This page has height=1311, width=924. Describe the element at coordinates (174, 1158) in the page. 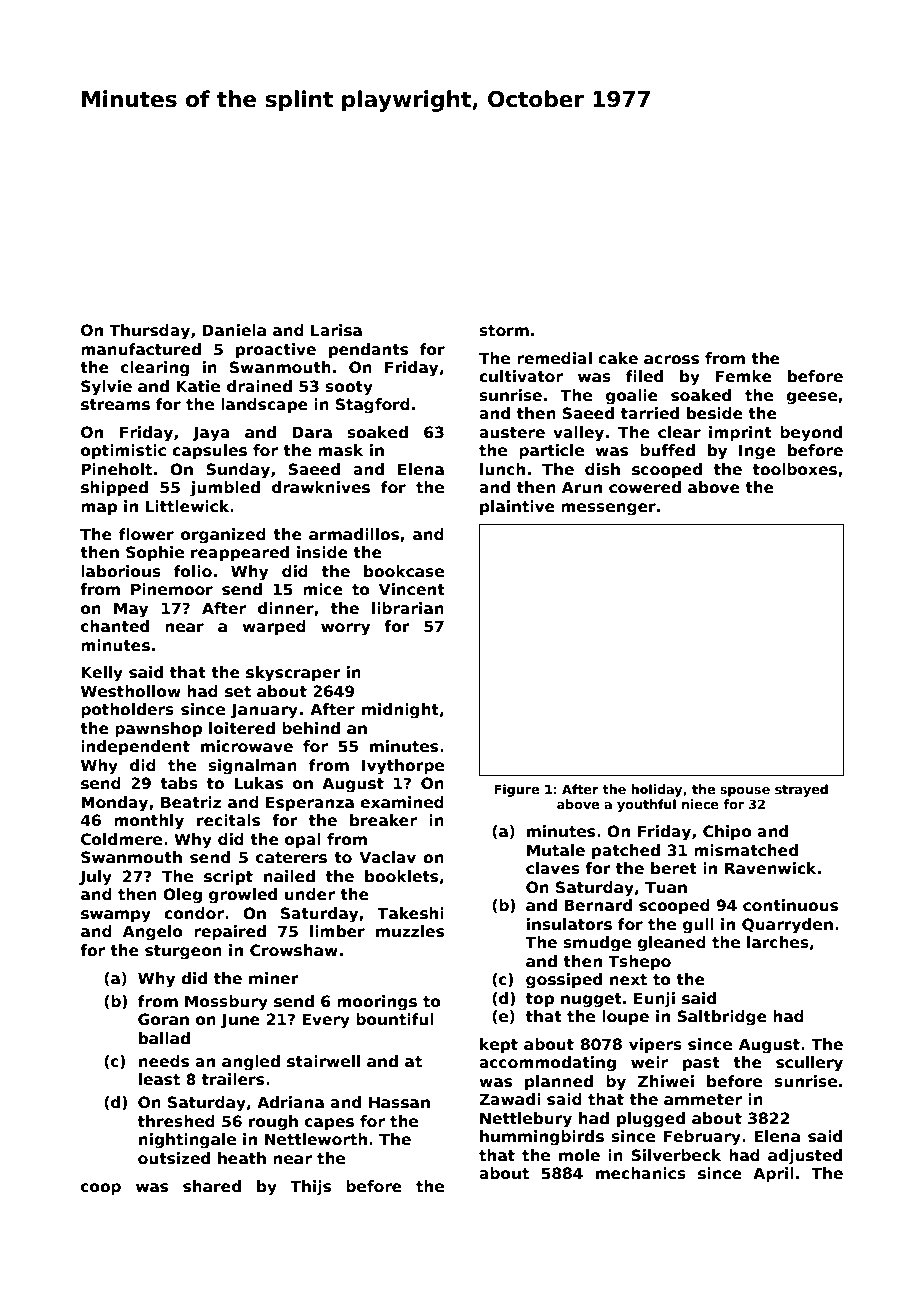

I see `outsized` at that location.
